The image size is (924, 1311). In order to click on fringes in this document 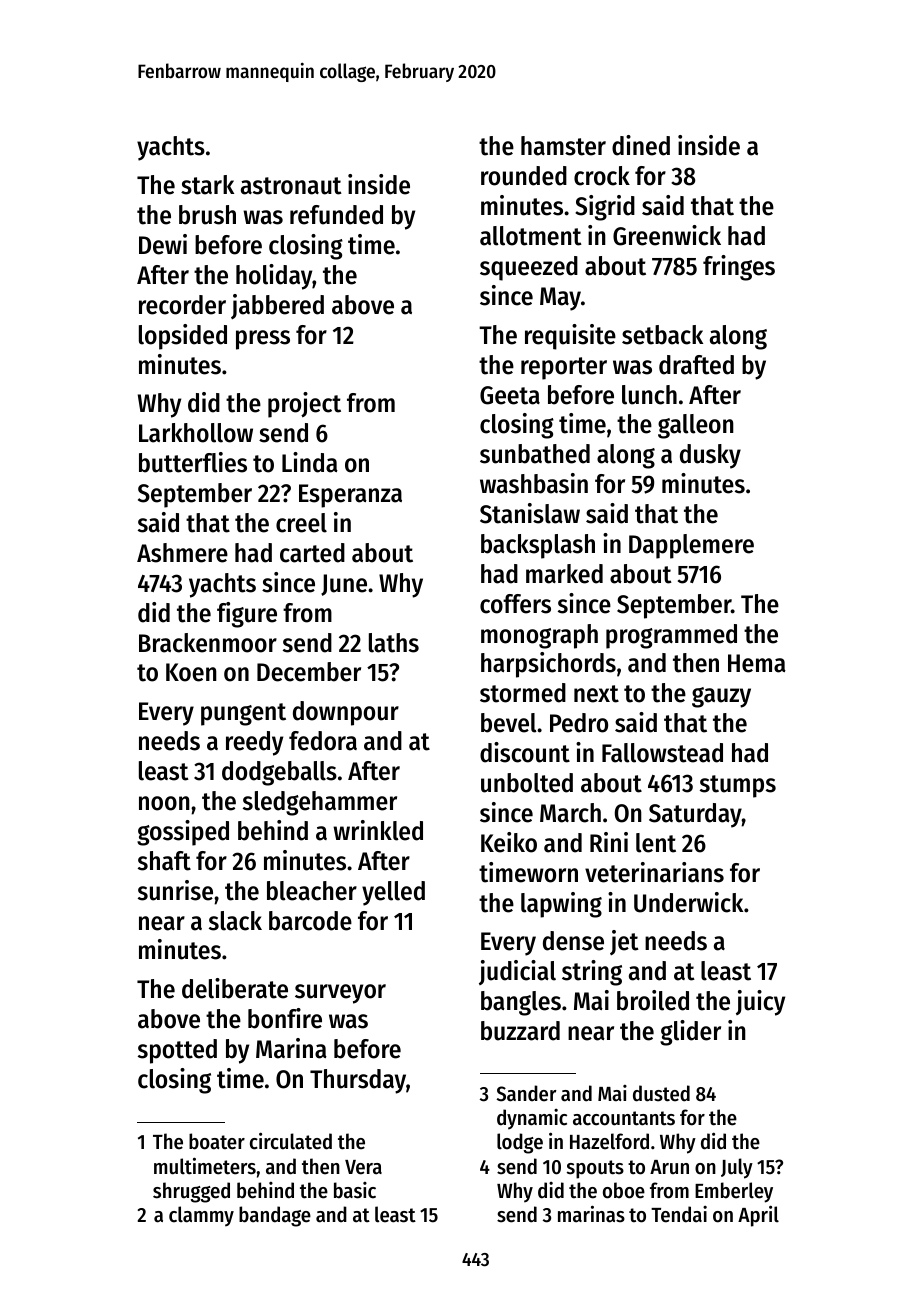, I will do `click(739, 268)`.
